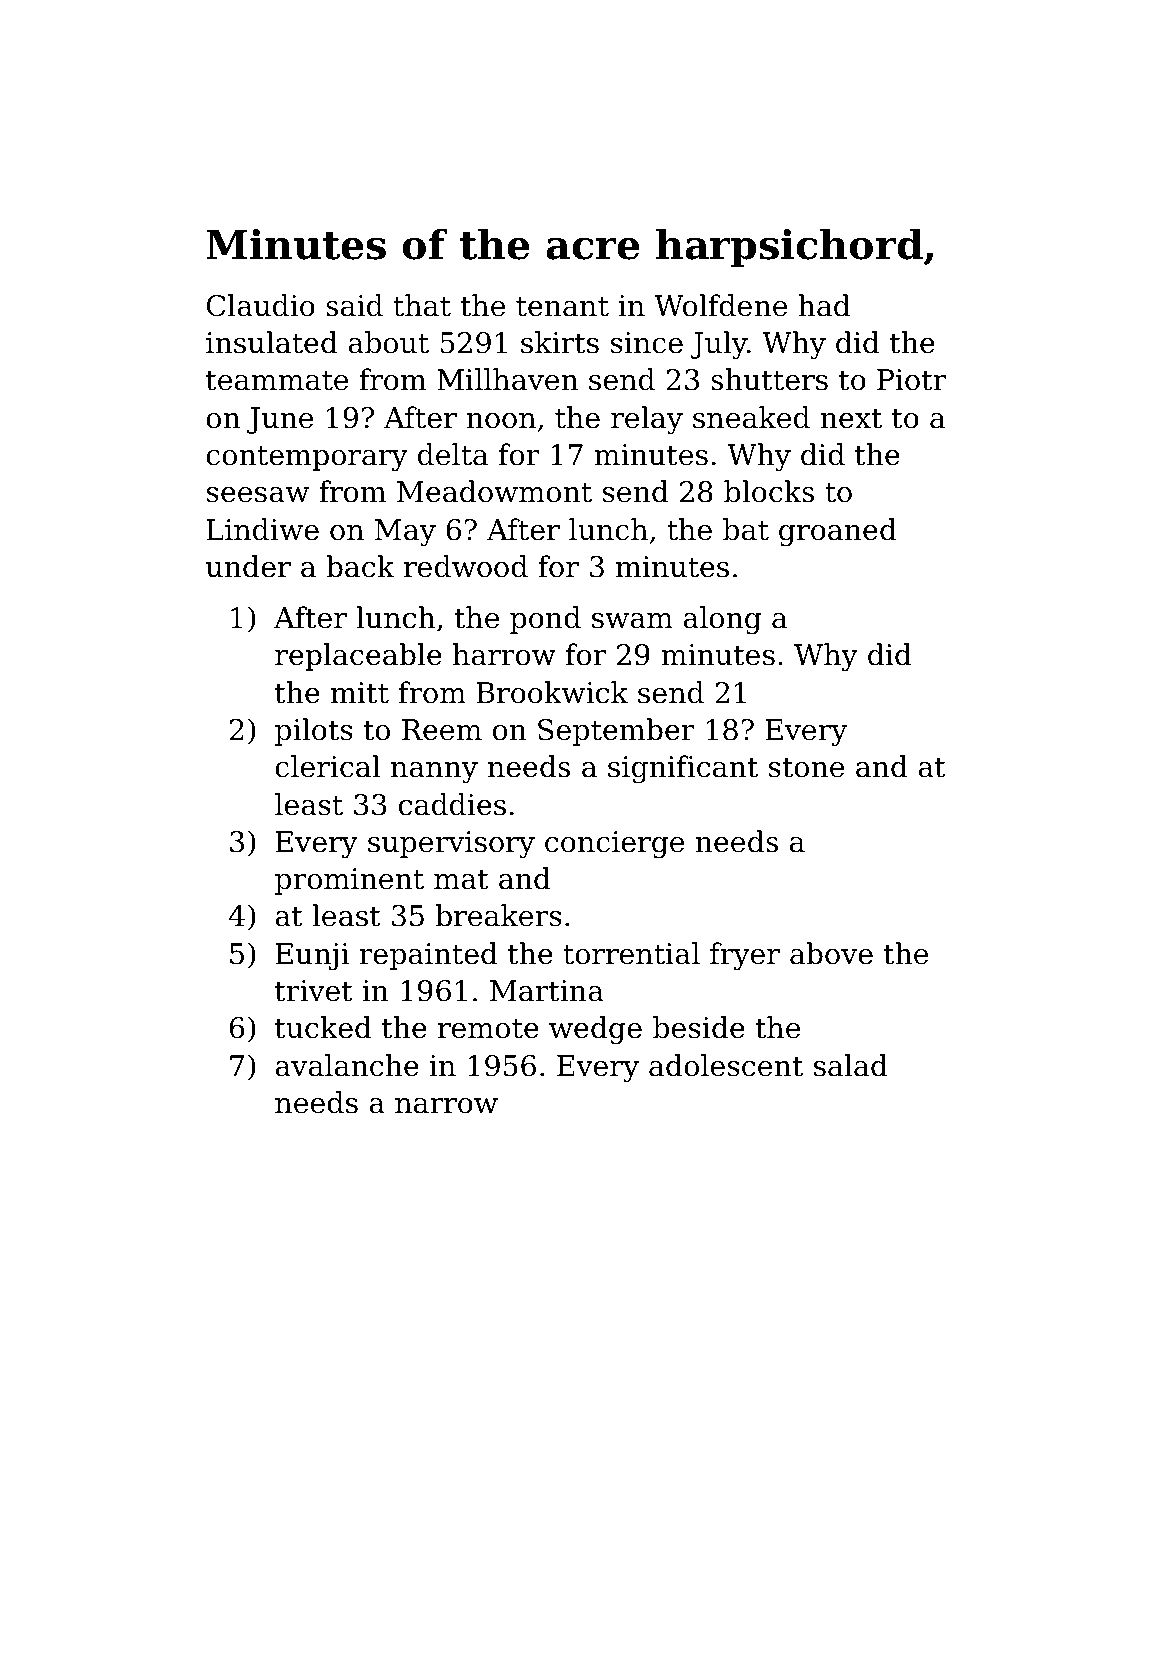 The height and width of the image is (1654, 1165). What do you see at coordinates (466, 566) in the image?
I see `redwood` at bounding box center [466, 566].
